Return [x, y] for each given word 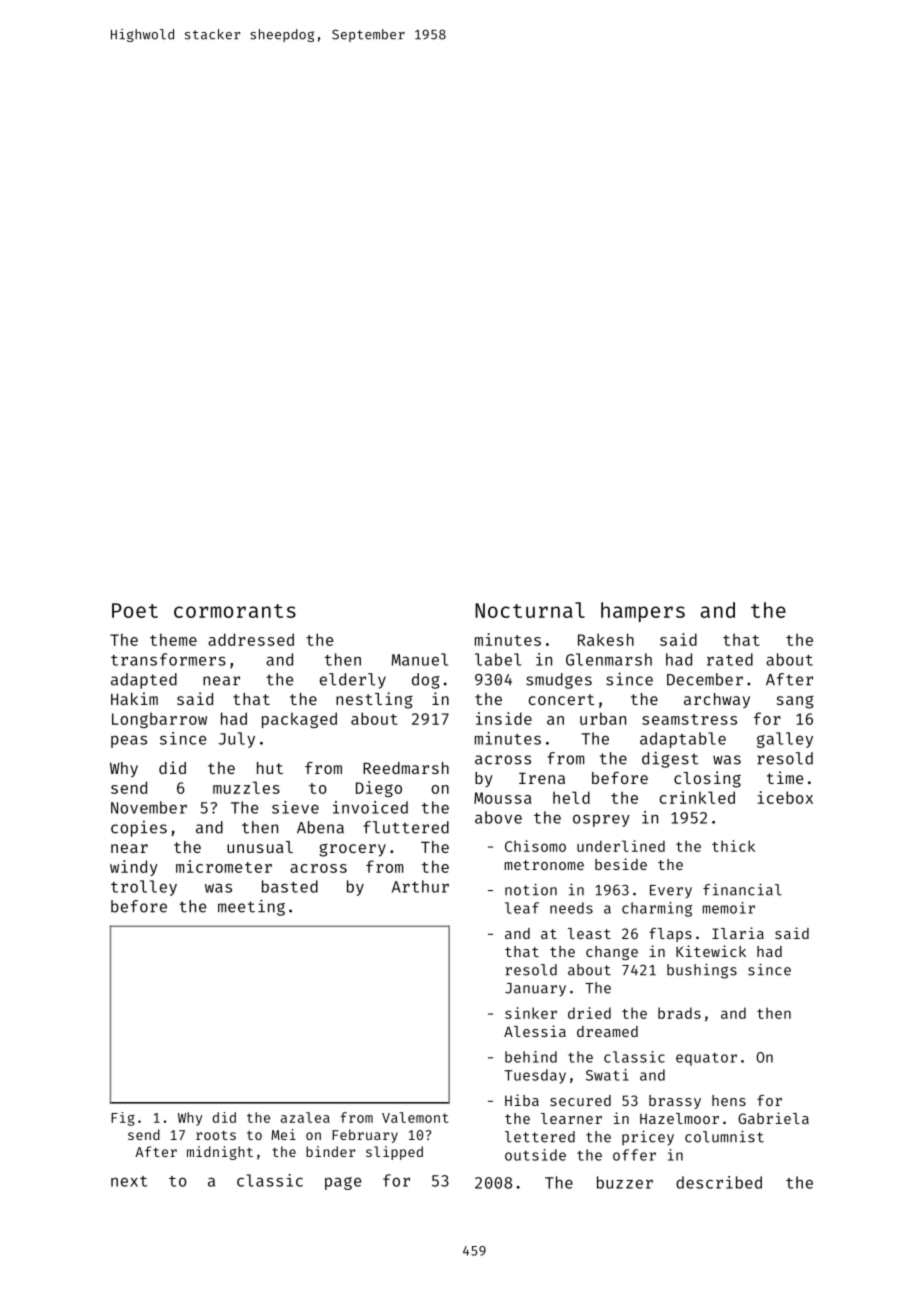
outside [535, 1155]
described [719, 1182]
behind [531, 1057]
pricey [648, 1138]
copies [139, 829]
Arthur [420, 886]
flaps [670, 935]
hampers [643, 612]
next [129, 1181]
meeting [251, 907]
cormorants [235, 611]
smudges [559, 681]
